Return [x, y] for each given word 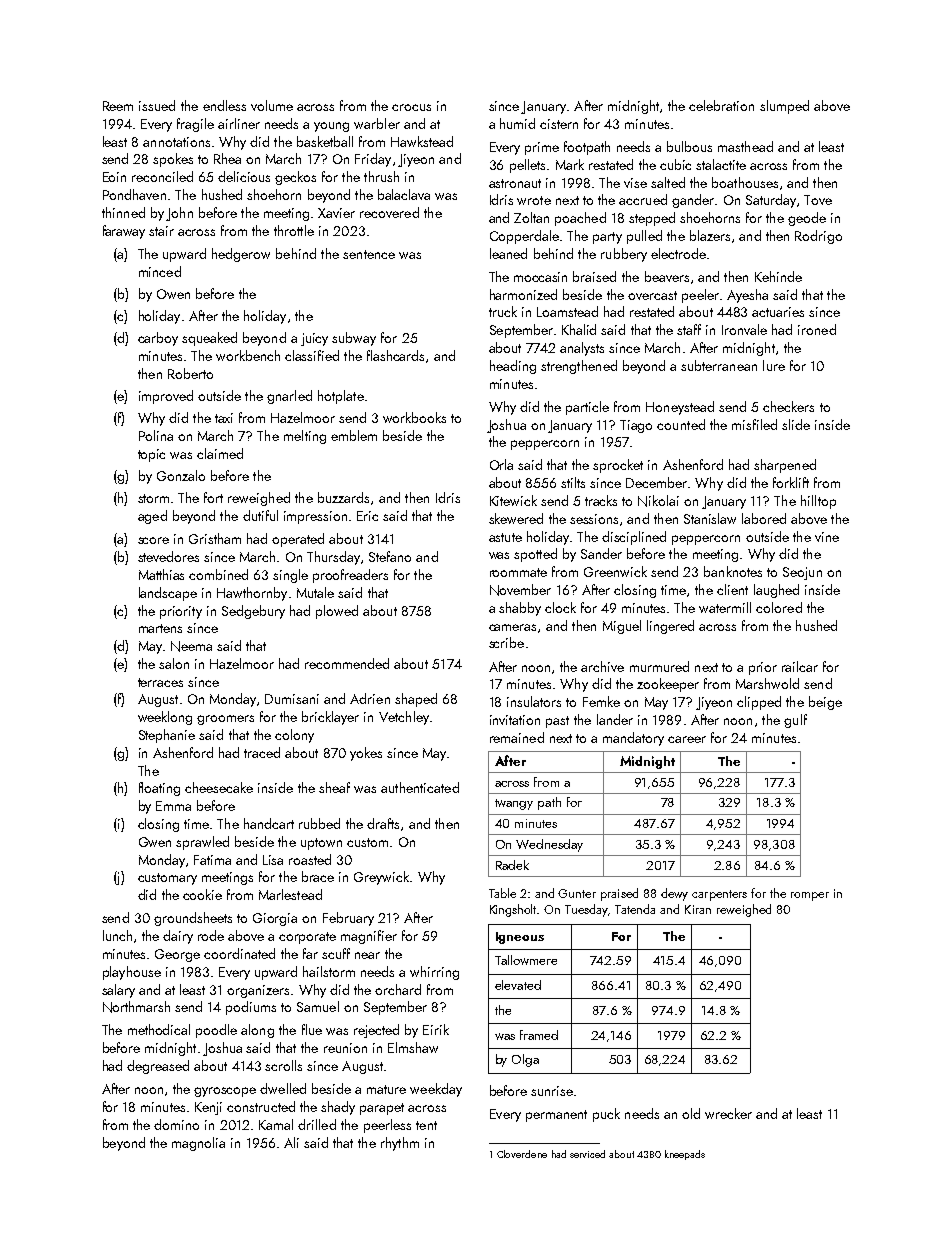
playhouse [132, 973]
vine [827, 537]
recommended [347, 663]
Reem [118, 106]
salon [174, 663]
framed [539, 1035]
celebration [721, 105]
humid [517, 123]
